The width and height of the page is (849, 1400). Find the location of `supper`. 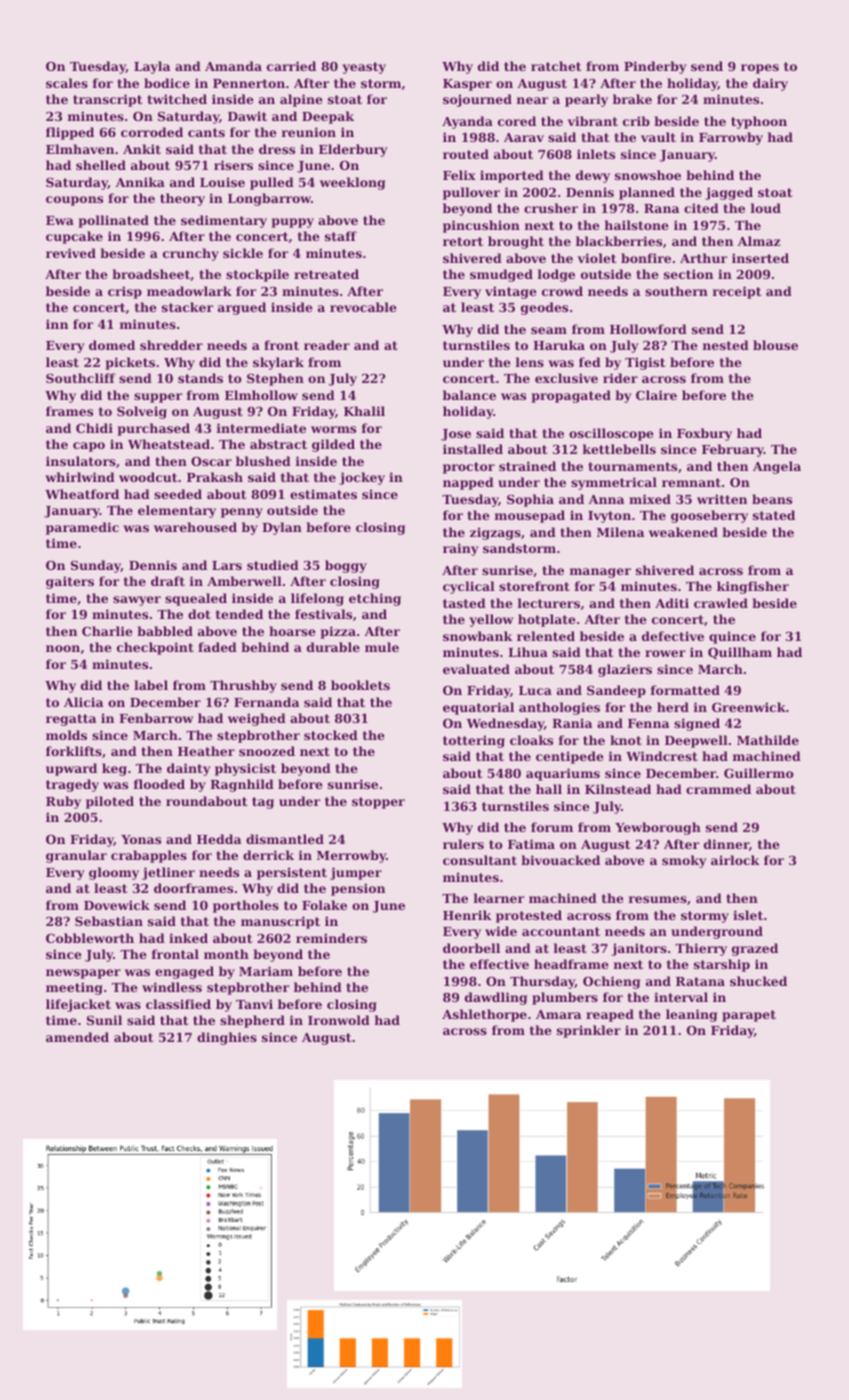

supper is located at coordinates (158, 398).
